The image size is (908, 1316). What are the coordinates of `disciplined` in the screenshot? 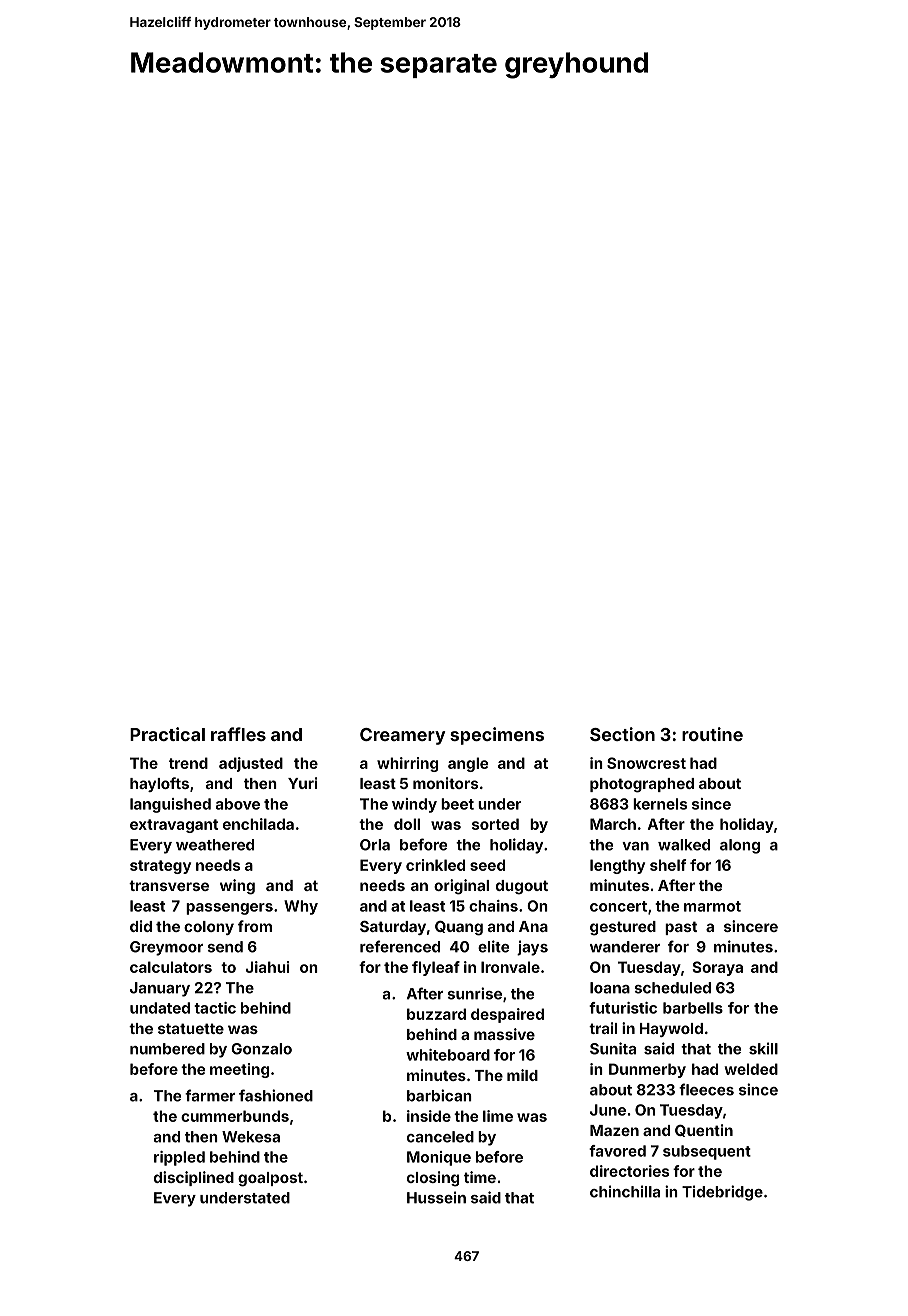 It's located at (194, 1178).
